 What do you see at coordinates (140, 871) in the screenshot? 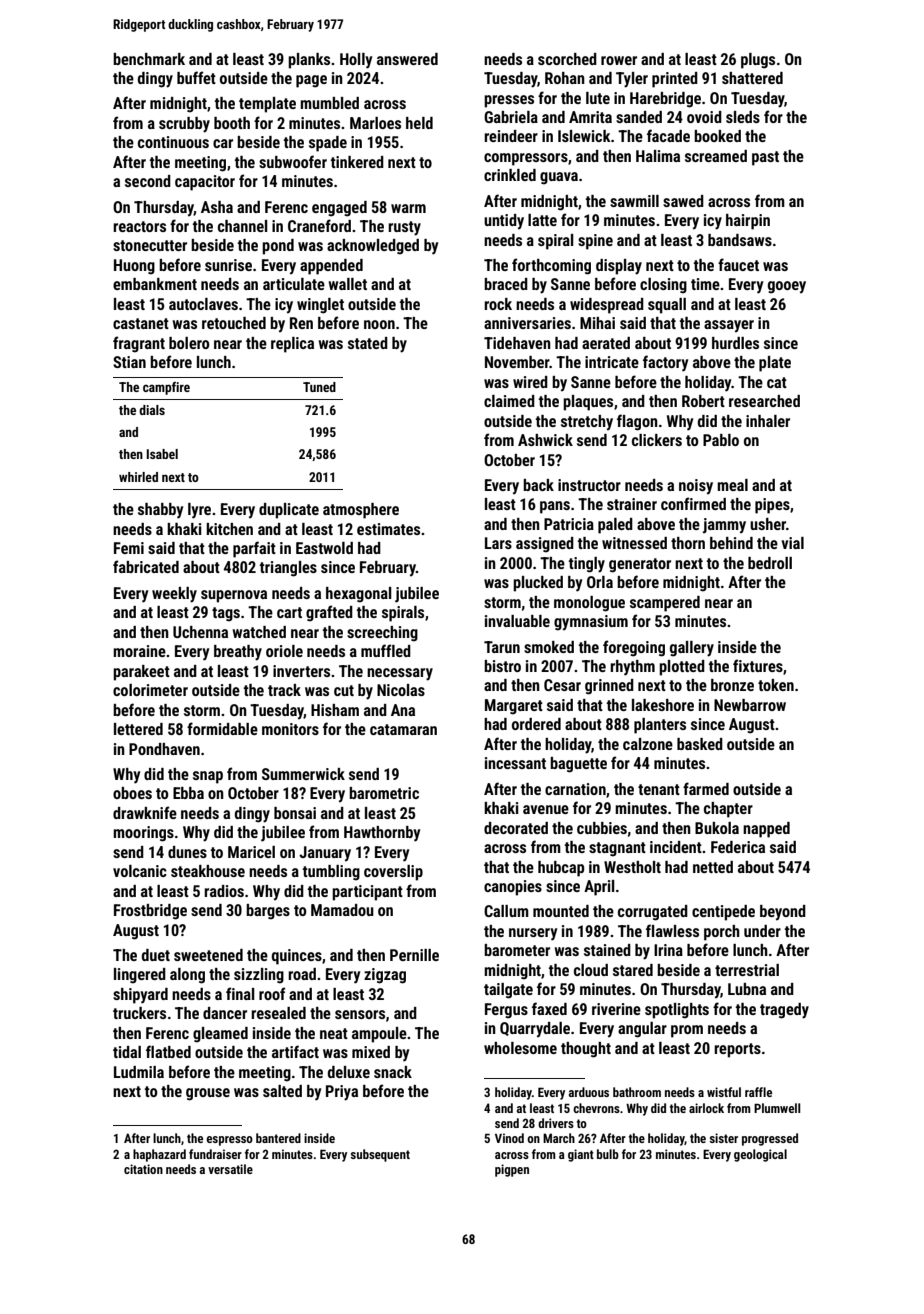
I see `volcanic` at bounding box center [140, 871].
